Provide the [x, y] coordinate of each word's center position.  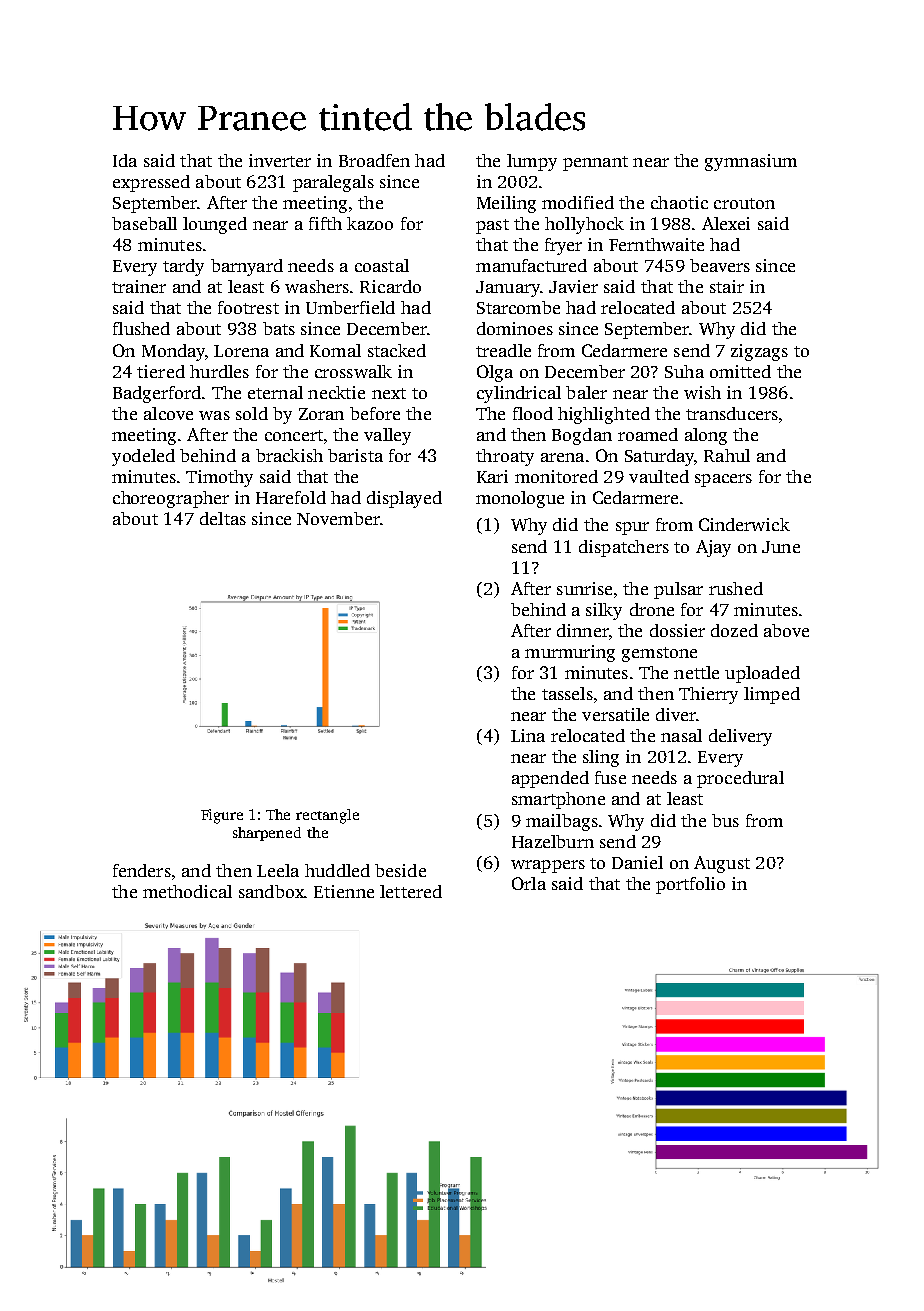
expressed [151, 183]
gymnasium [751, 162]
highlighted [604, 415]
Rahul [727, 455]
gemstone [659, 654]
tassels [567, 693]
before [375, 413]
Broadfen [374, 160]
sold [252, 413]
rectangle [327, 816]
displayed [404, 499]
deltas [223, 518]
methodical [187, 891]
